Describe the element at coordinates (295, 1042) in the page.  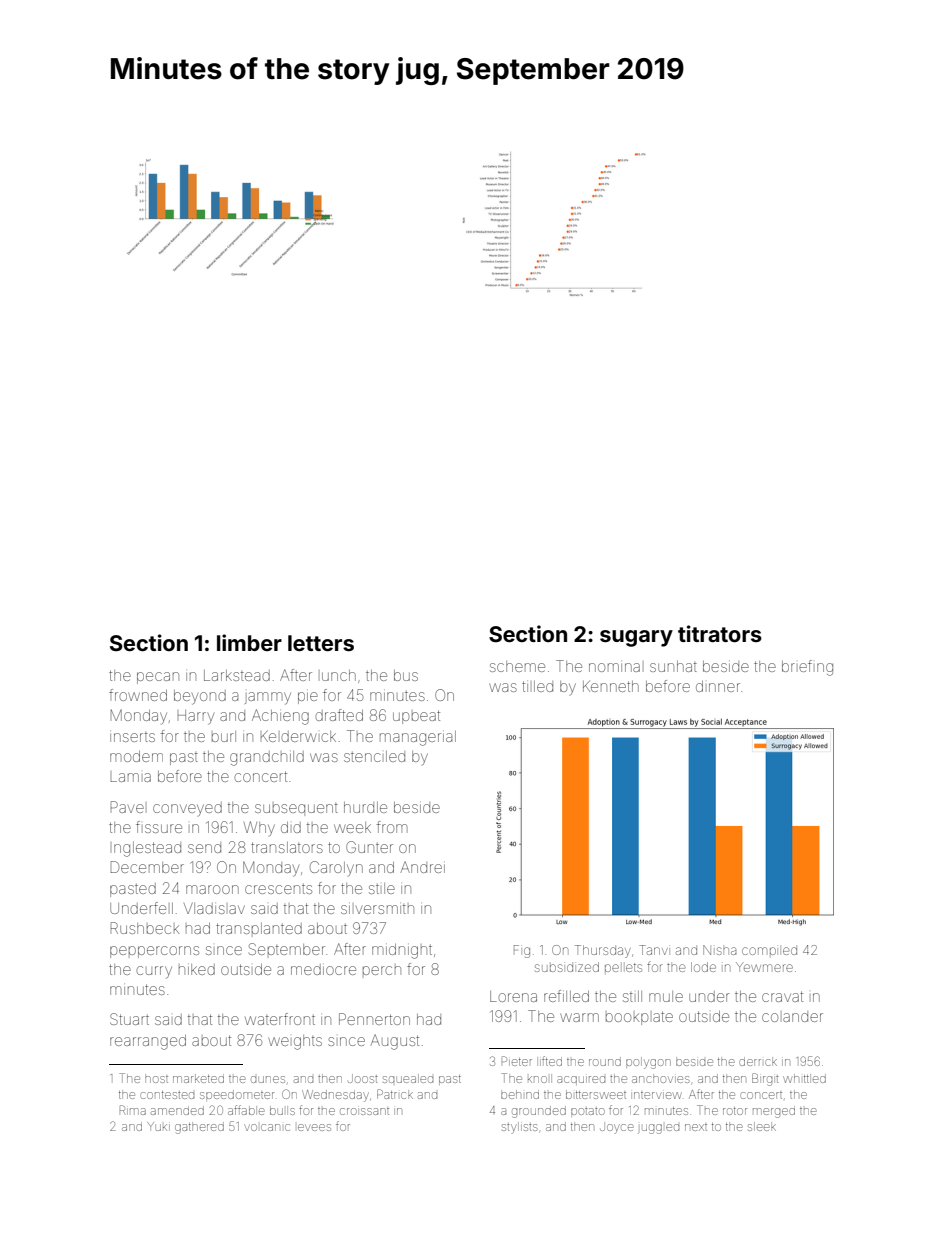
I see `weights` at that location.
